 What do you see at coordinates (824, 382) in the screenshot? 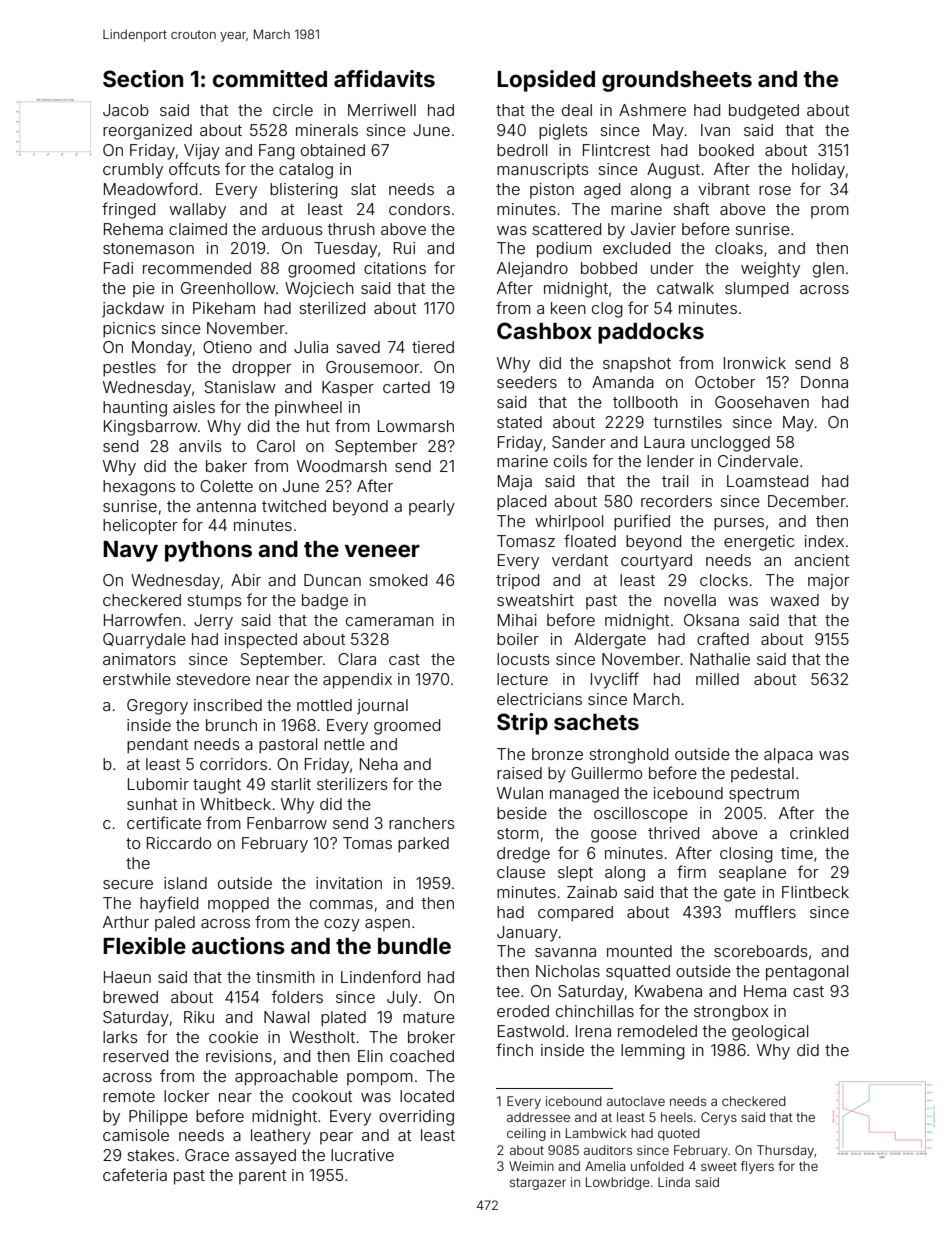
I see `Donna` at bounding box center [824, 382].
